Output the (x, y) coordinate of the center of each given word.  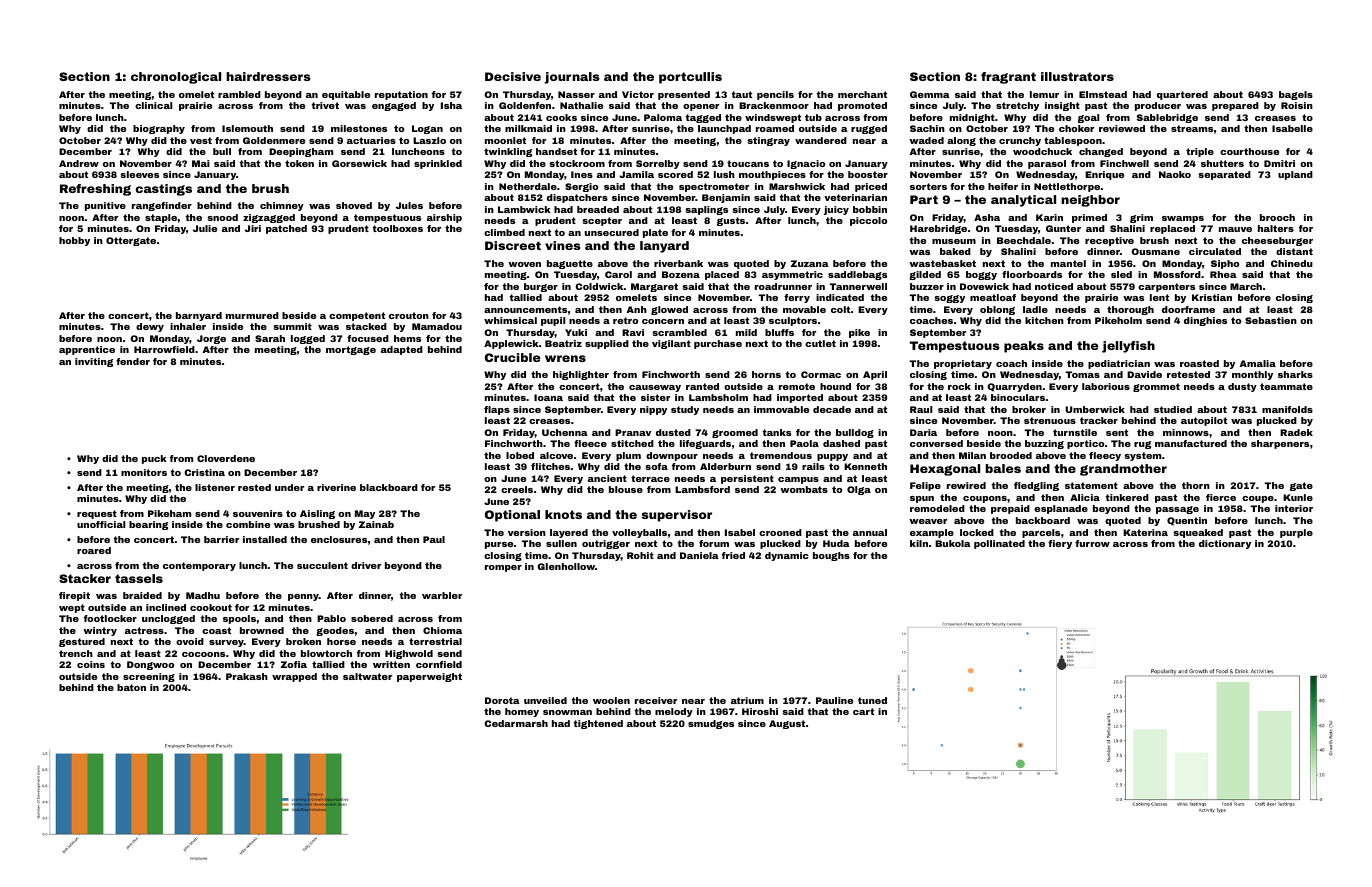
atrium (747, 700)
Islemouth (247, 128)
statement (1091, 485)
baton (131, 687)
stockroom (577, 163)
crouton (409, 315)
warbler (442, 595)
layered (569, 533)
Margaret (654, 287)
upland (1295, 175)
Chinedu (1292, 263)
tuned (872, 700)
